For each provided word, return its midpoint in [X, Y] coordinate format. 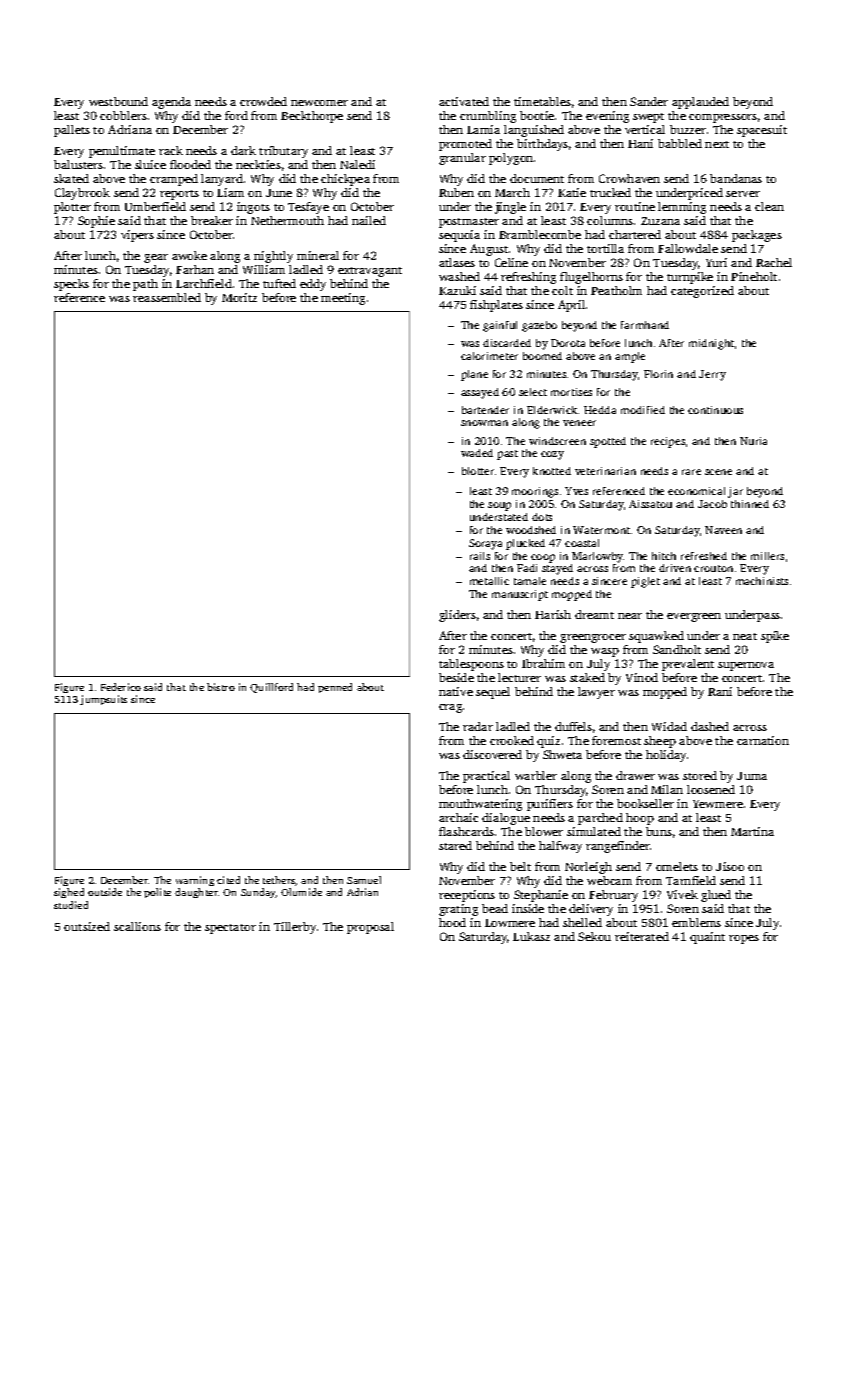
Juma [752, 776]
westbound [118, 101]
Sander [649, 101]
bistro [221, 687]
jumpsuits [103, 700]
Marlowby [597, 557]
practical [486, 777]
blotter [478, 471]
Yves [576, 491]
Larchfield [204, 283]
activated [464, 101]
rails [480, 556]
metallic [489, 581]
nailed [369, 220]
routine [635, 206]
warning [195, 881]
